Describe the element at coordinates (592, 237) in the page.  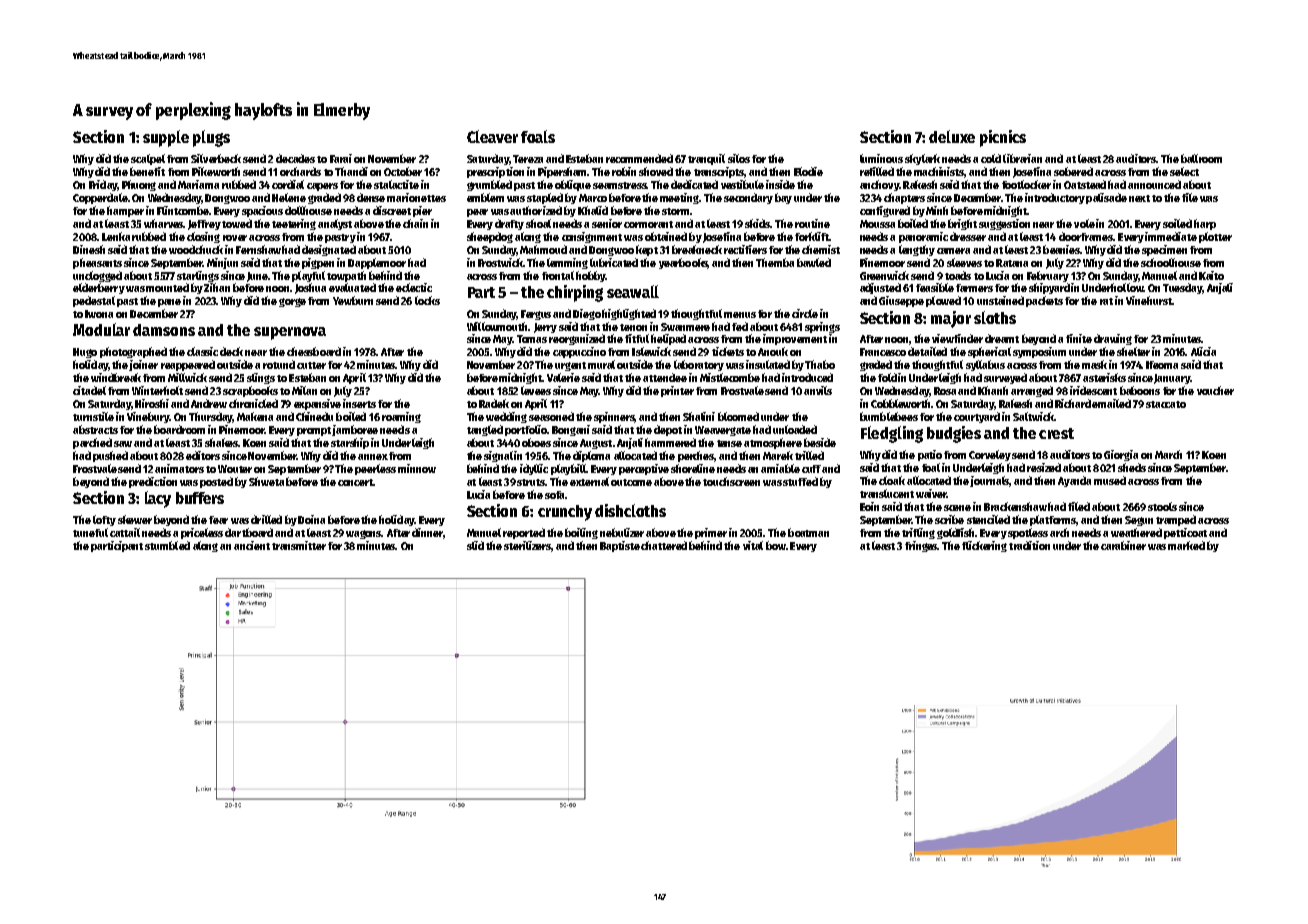
I see `consignment` at that location.
